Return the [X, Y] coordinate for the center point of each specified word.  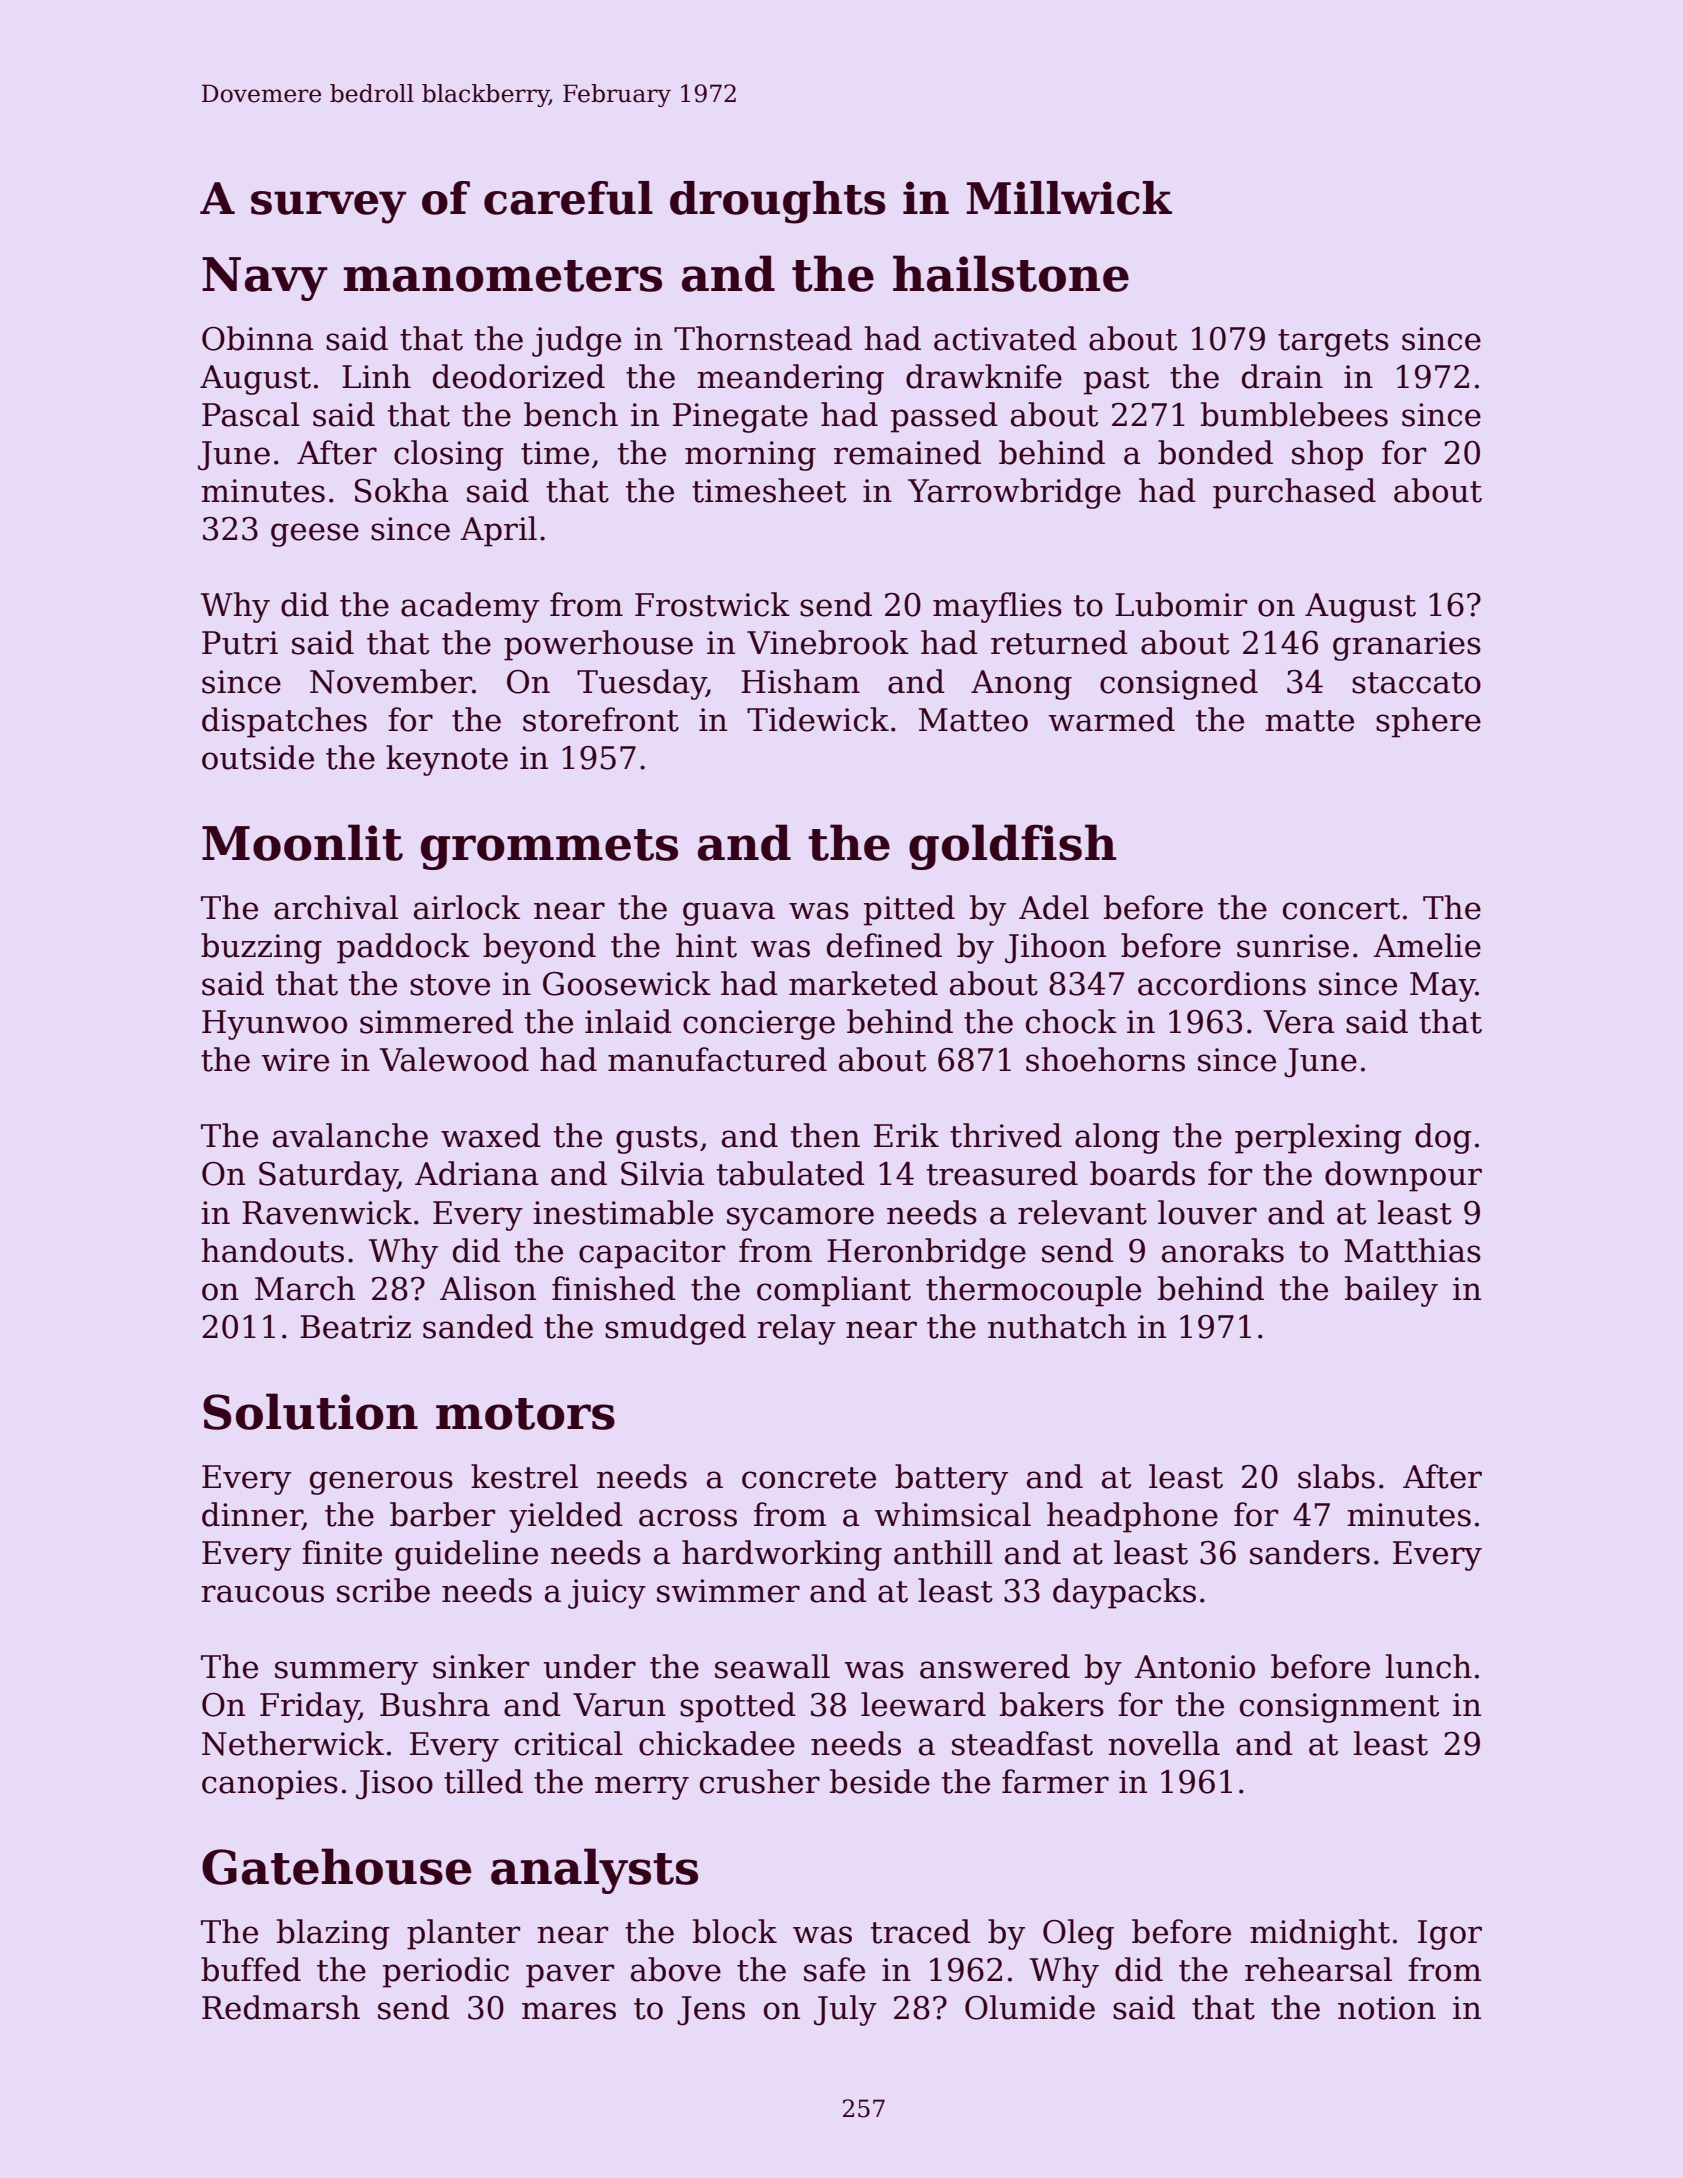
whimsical [953, 1514]
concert [1341, 909]
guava [729, 914]
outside [258, 757]
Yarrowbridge [1014, 493]
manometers [503, 276]
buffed [251, 1969]
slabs [1336, 1476]
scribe [383, 1590]
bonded [1215, 452]
